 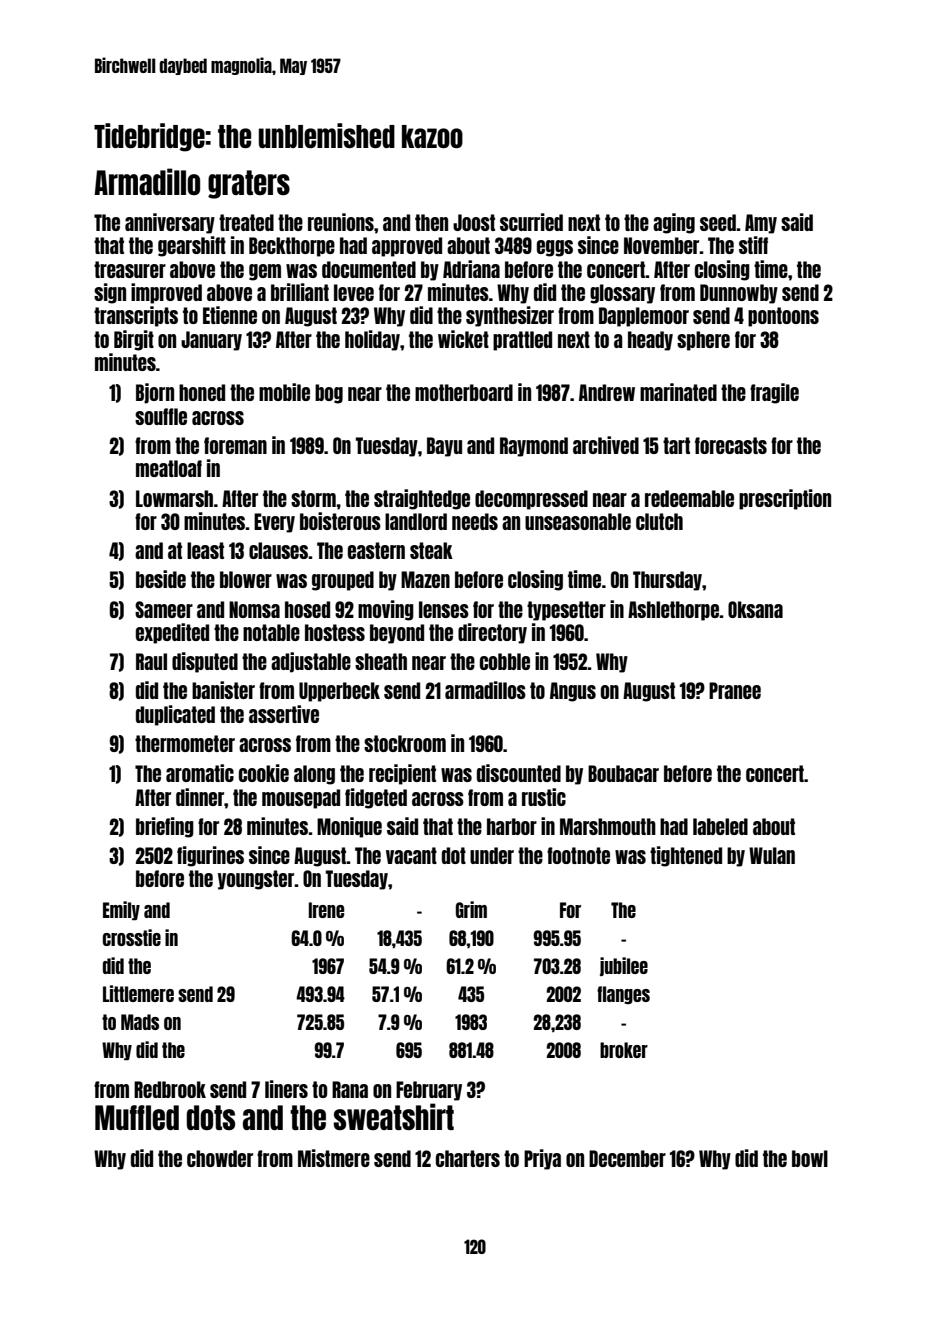 What do you see at coordinates (650, 341) in the document?
I see `heady` at bounding box center [650, 341].
